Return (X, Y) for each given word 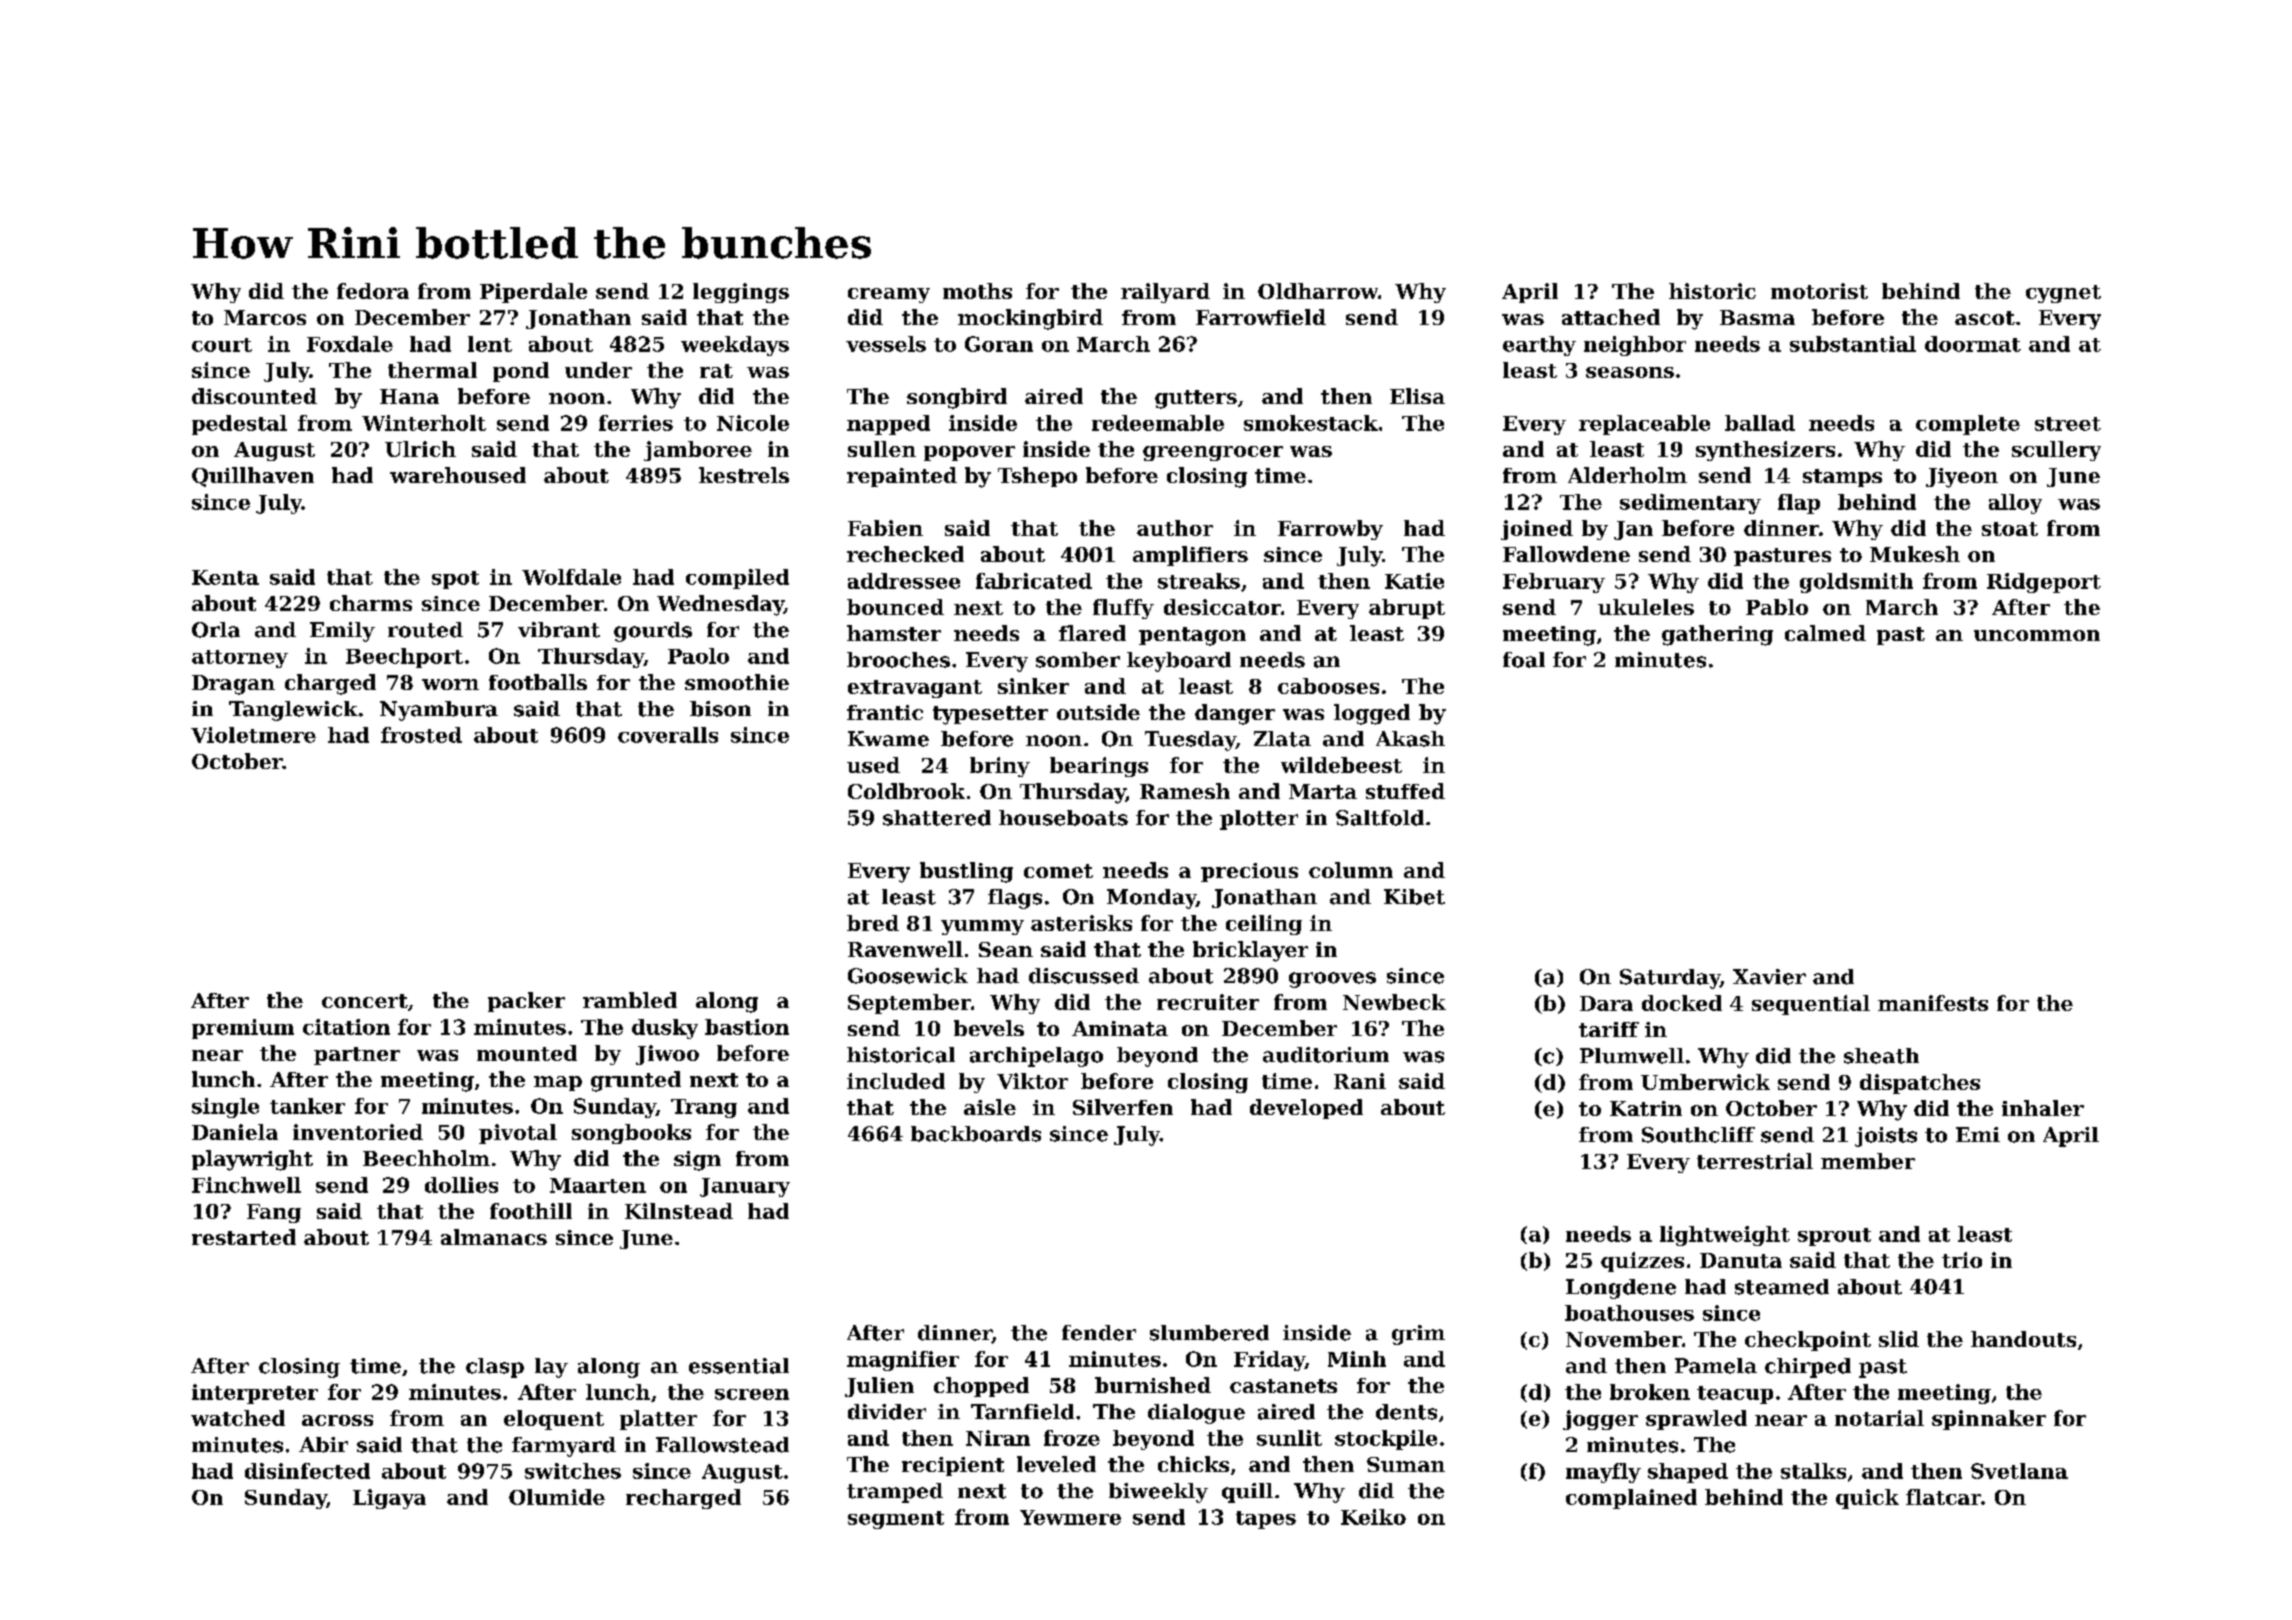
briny (1000, 767)
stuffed (1405, 791)
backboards (976, 1134)
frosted (421, 735)
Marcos (265, 317)
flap (1799, 504)
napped (888, 425)
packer (526, 1002)
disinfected (307, 1471)
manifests (1933, 1003)
